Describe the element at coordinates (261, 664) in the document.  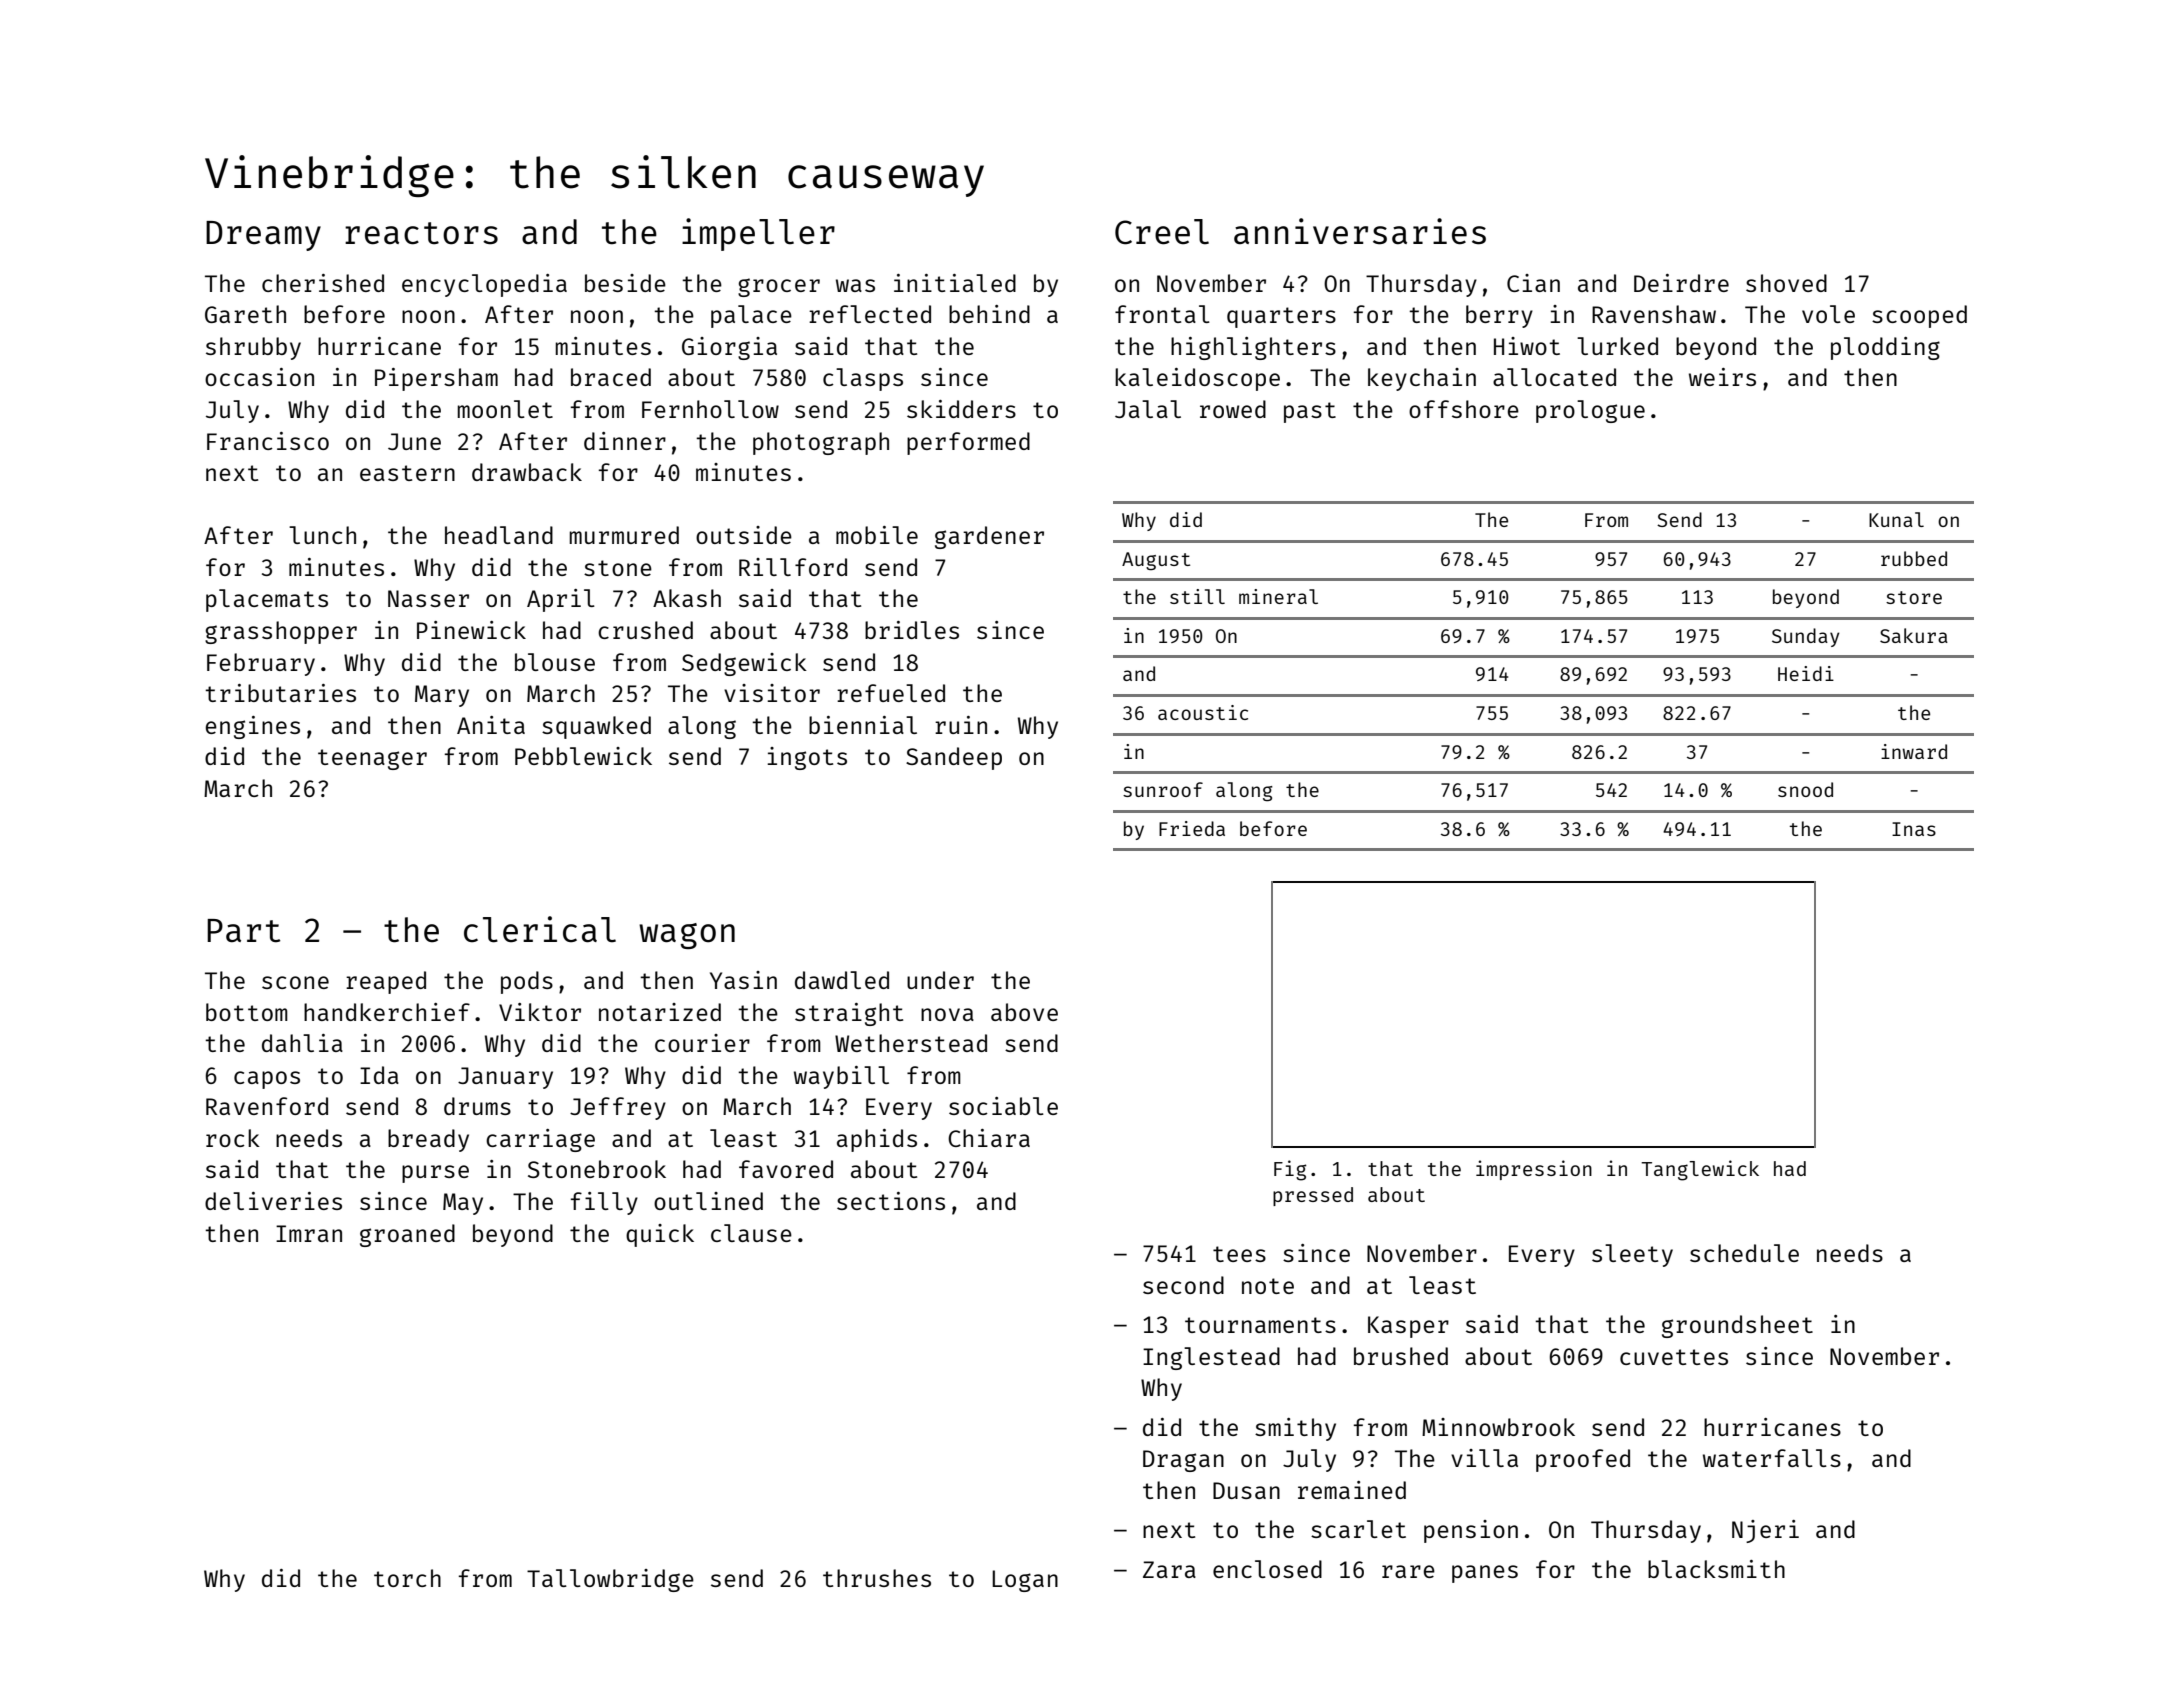
I see `February` at that location.
